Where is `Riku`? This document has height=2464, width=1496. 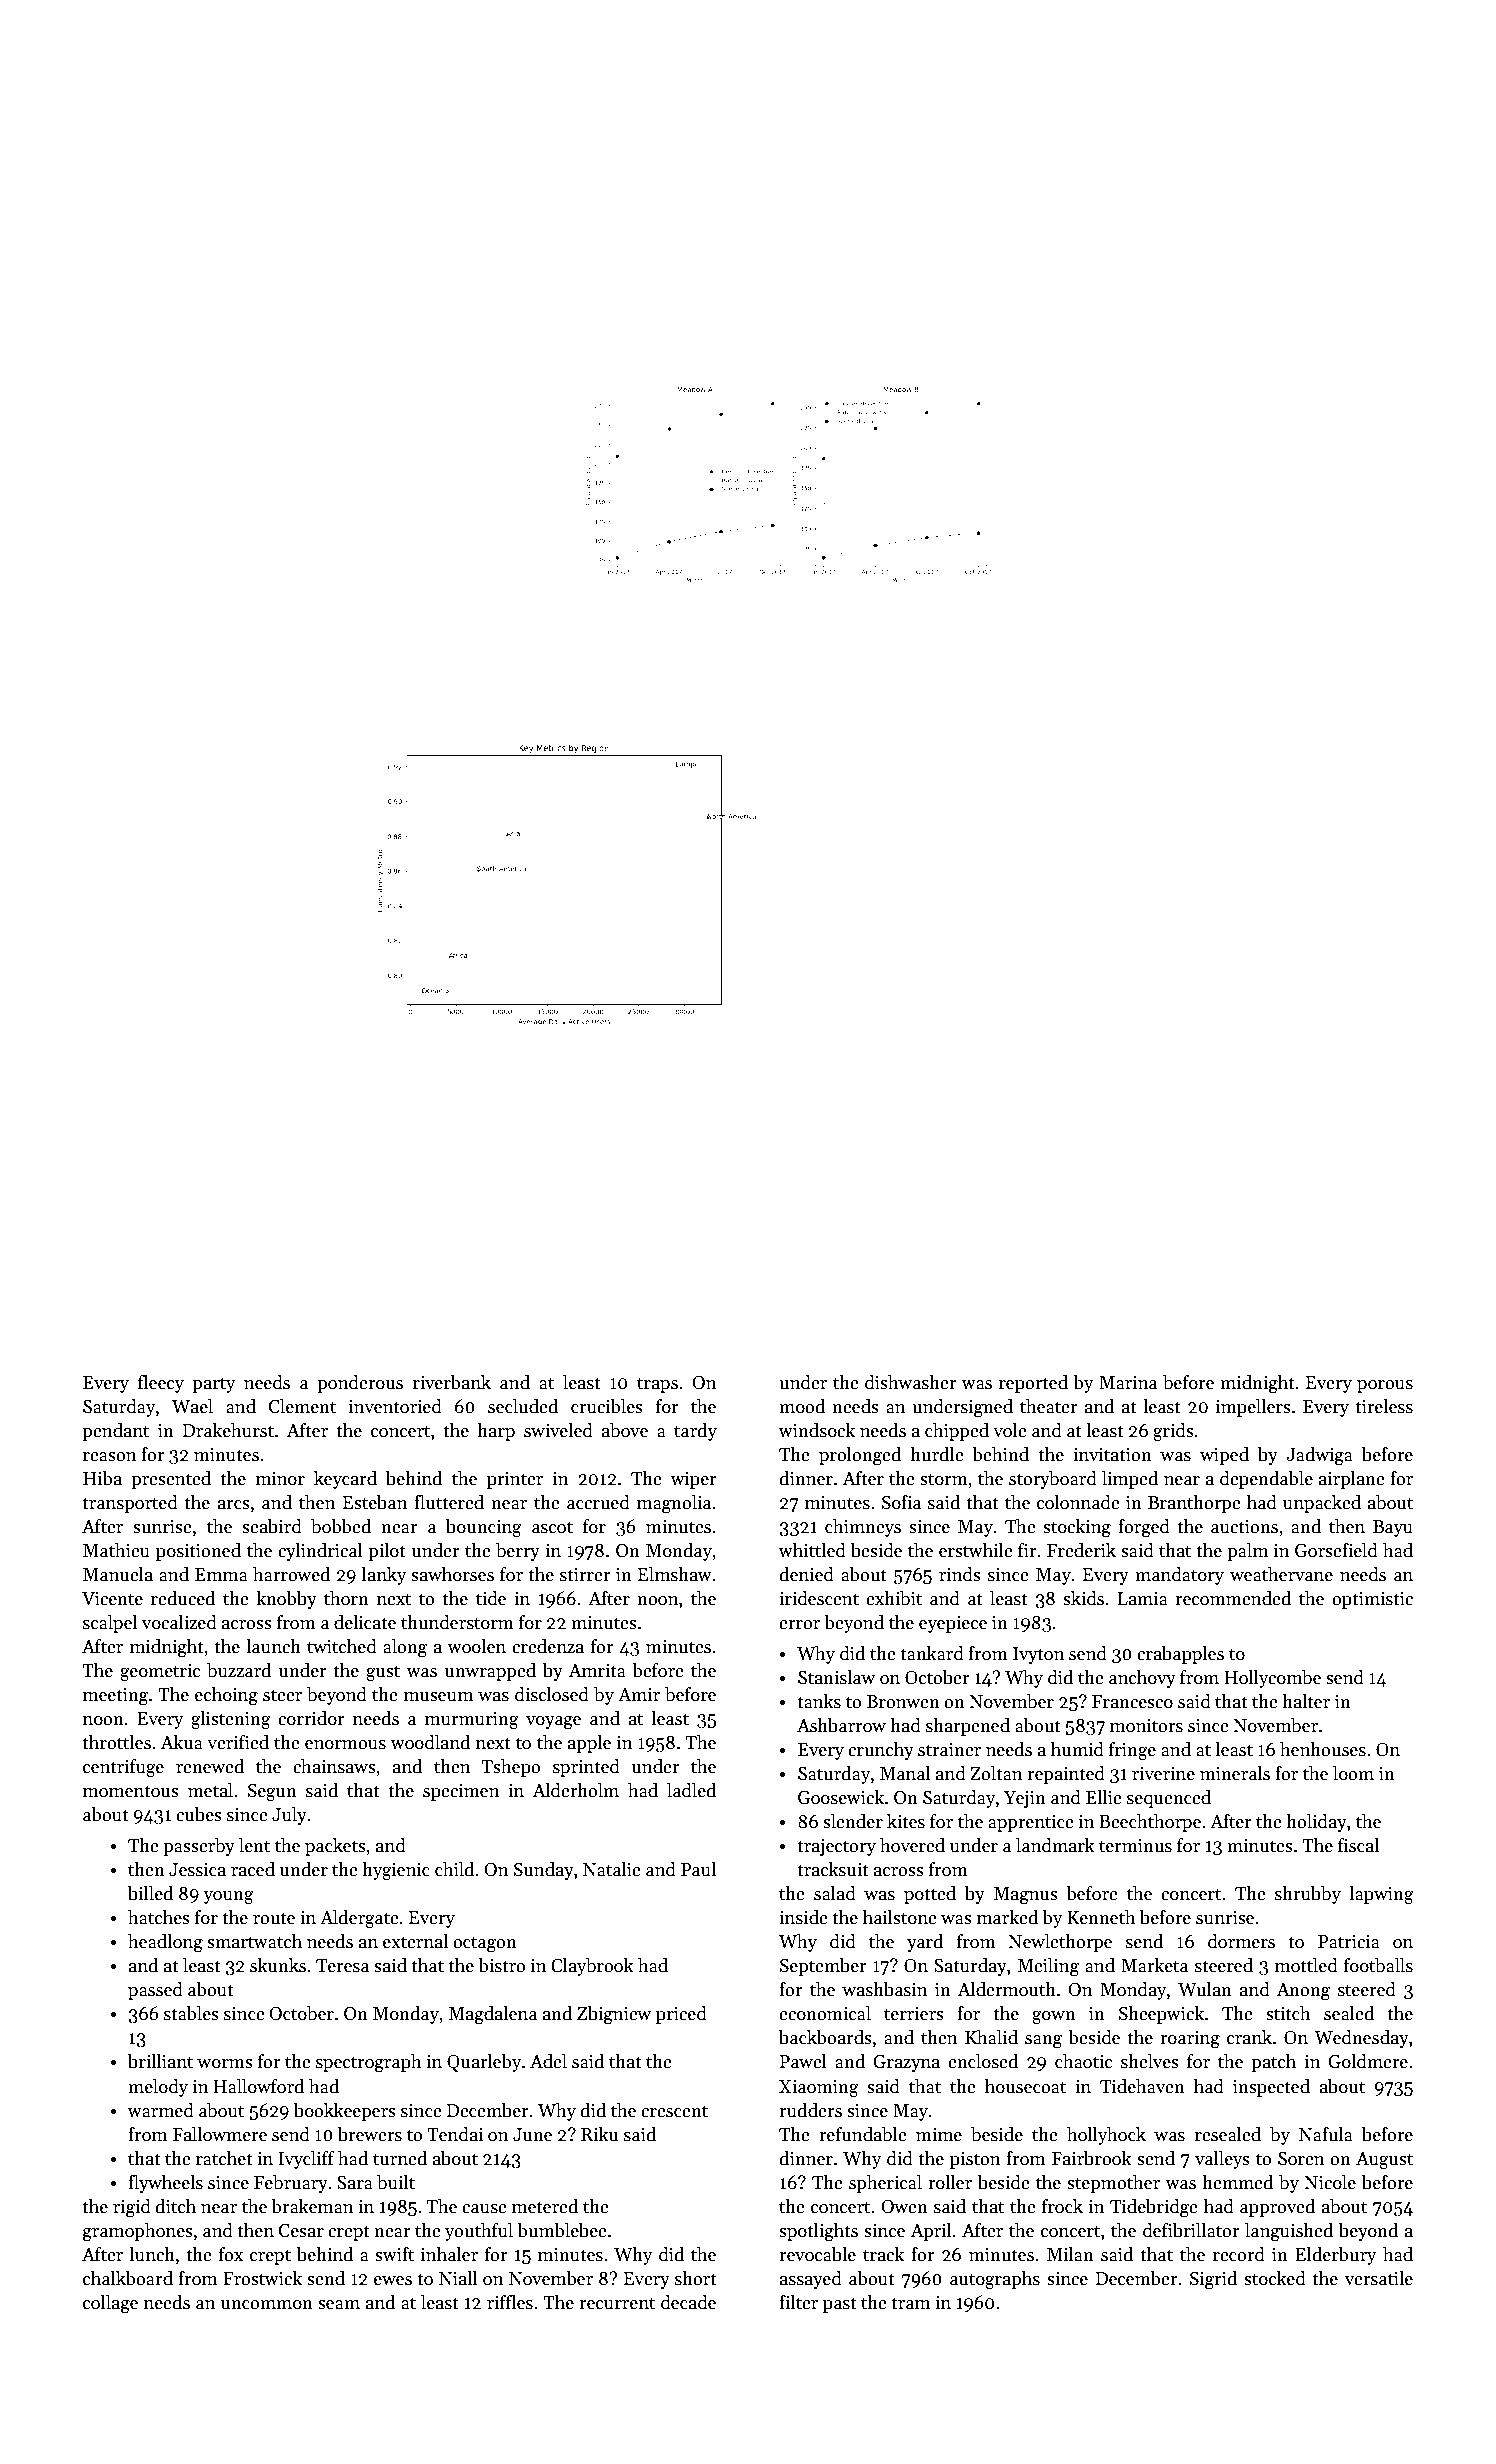 Riku is located at coordinates (599, 2134).
